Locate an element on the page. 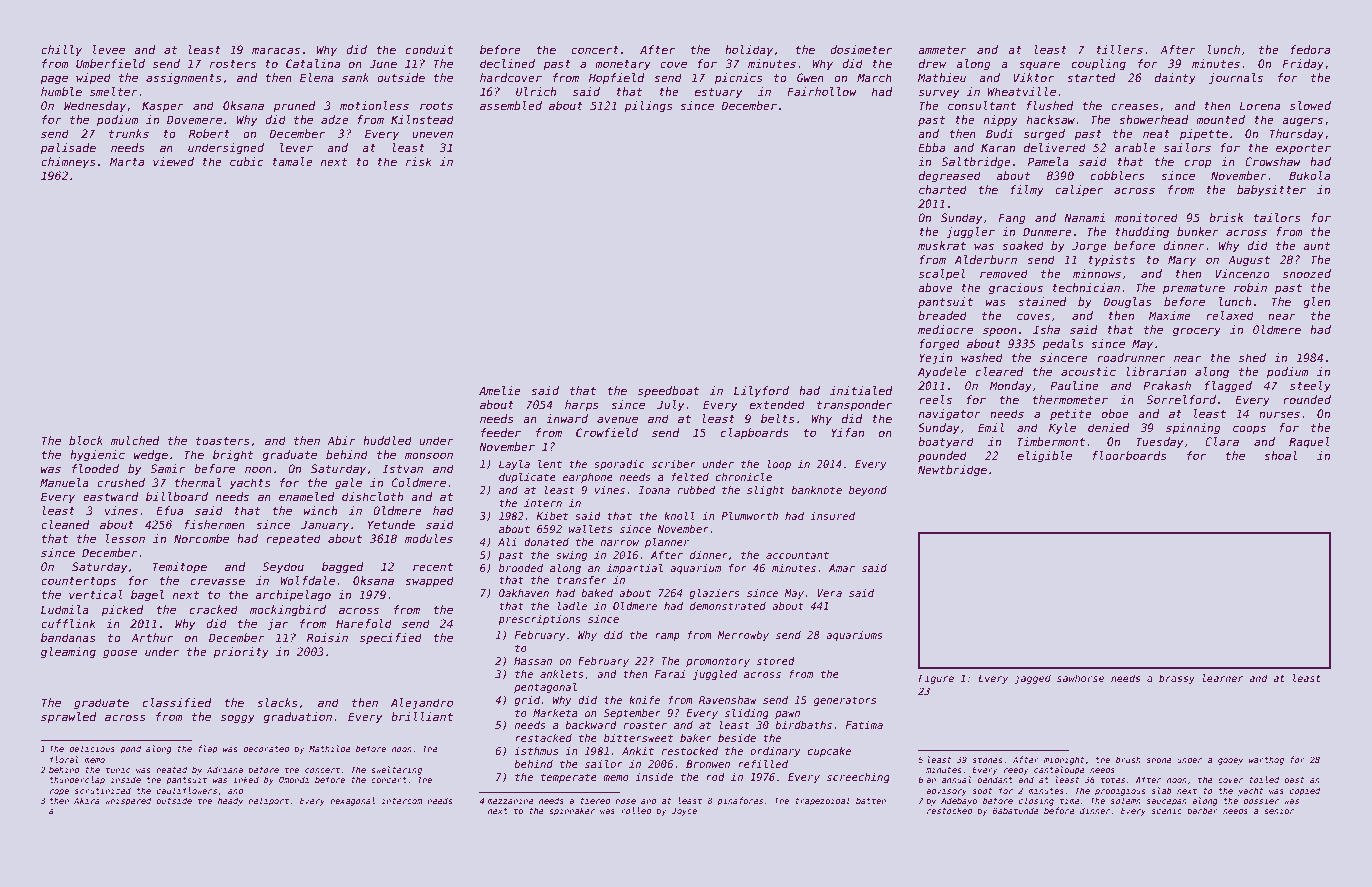 This page has width=1372, height=887. insured is located at coordinates (832, 516).
